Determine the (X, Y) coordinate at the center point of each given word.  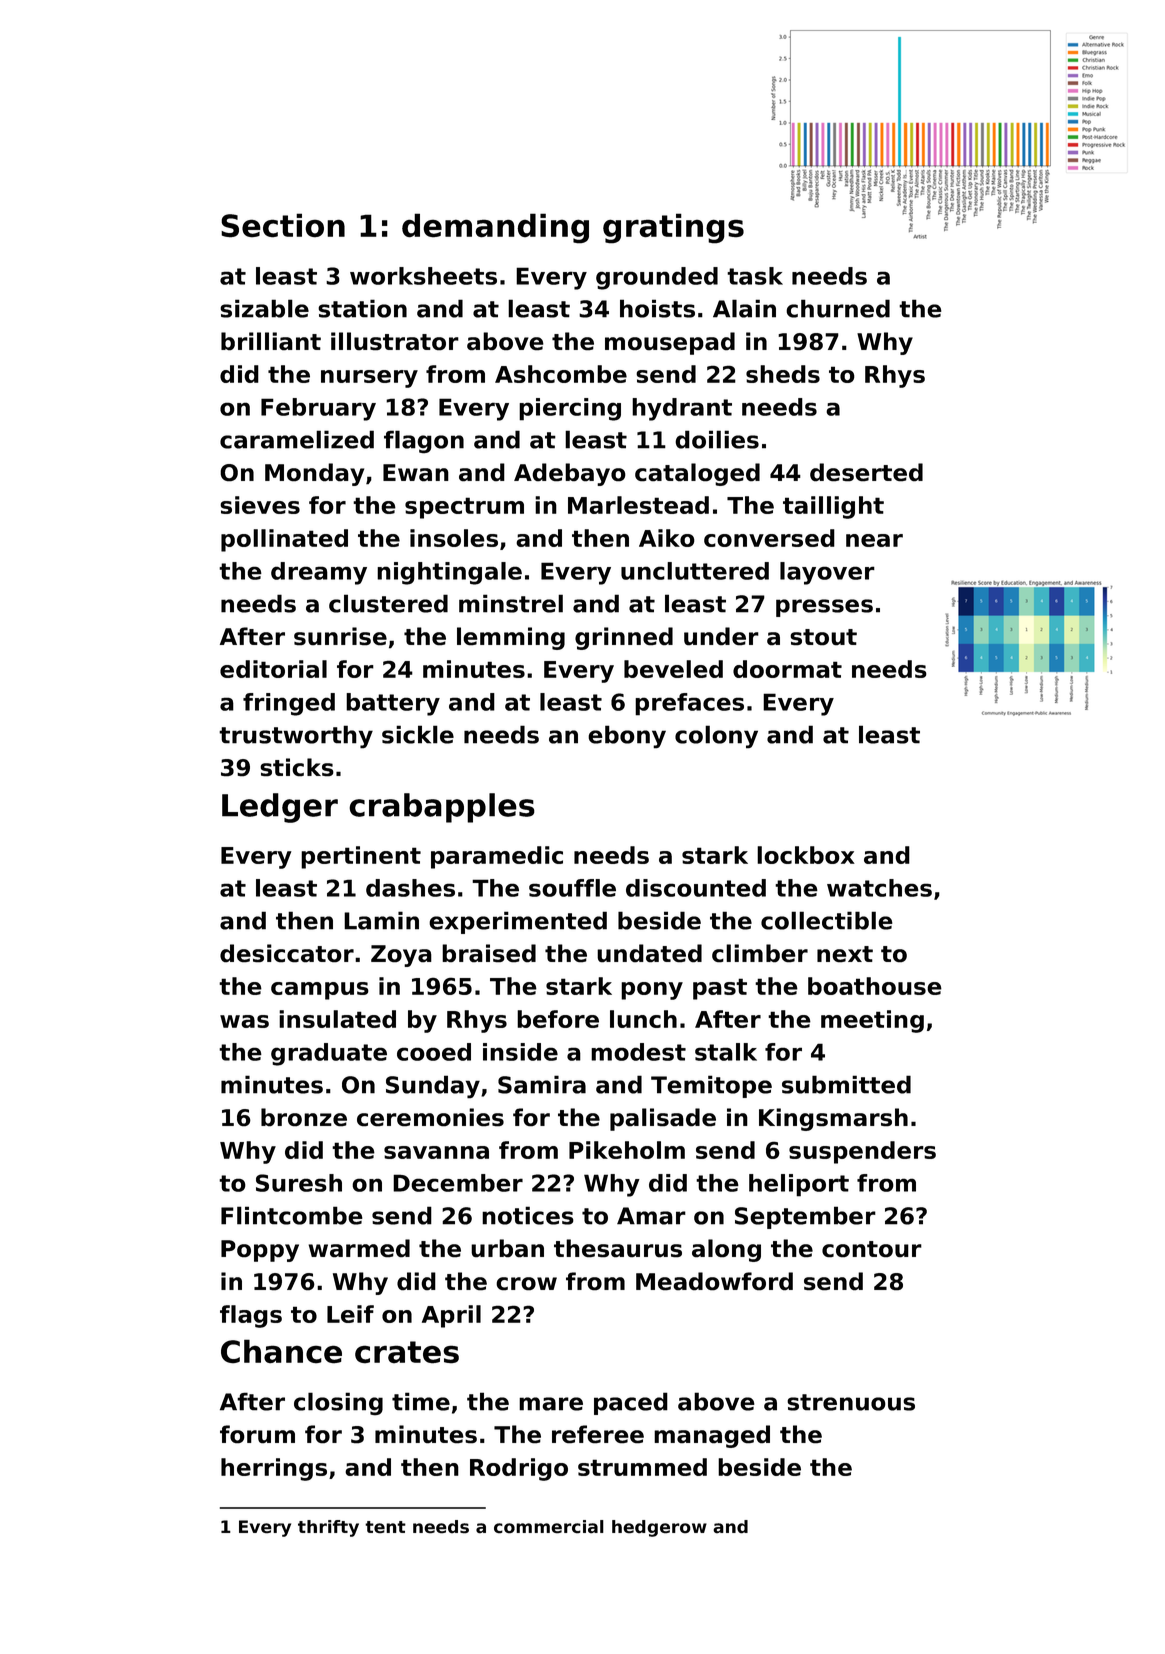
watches (879, 888)
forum (257, 1434)
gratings (673, 228)
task (755, 276)
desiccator (287, 953)
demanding (495, 228)
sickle (418, 734)
